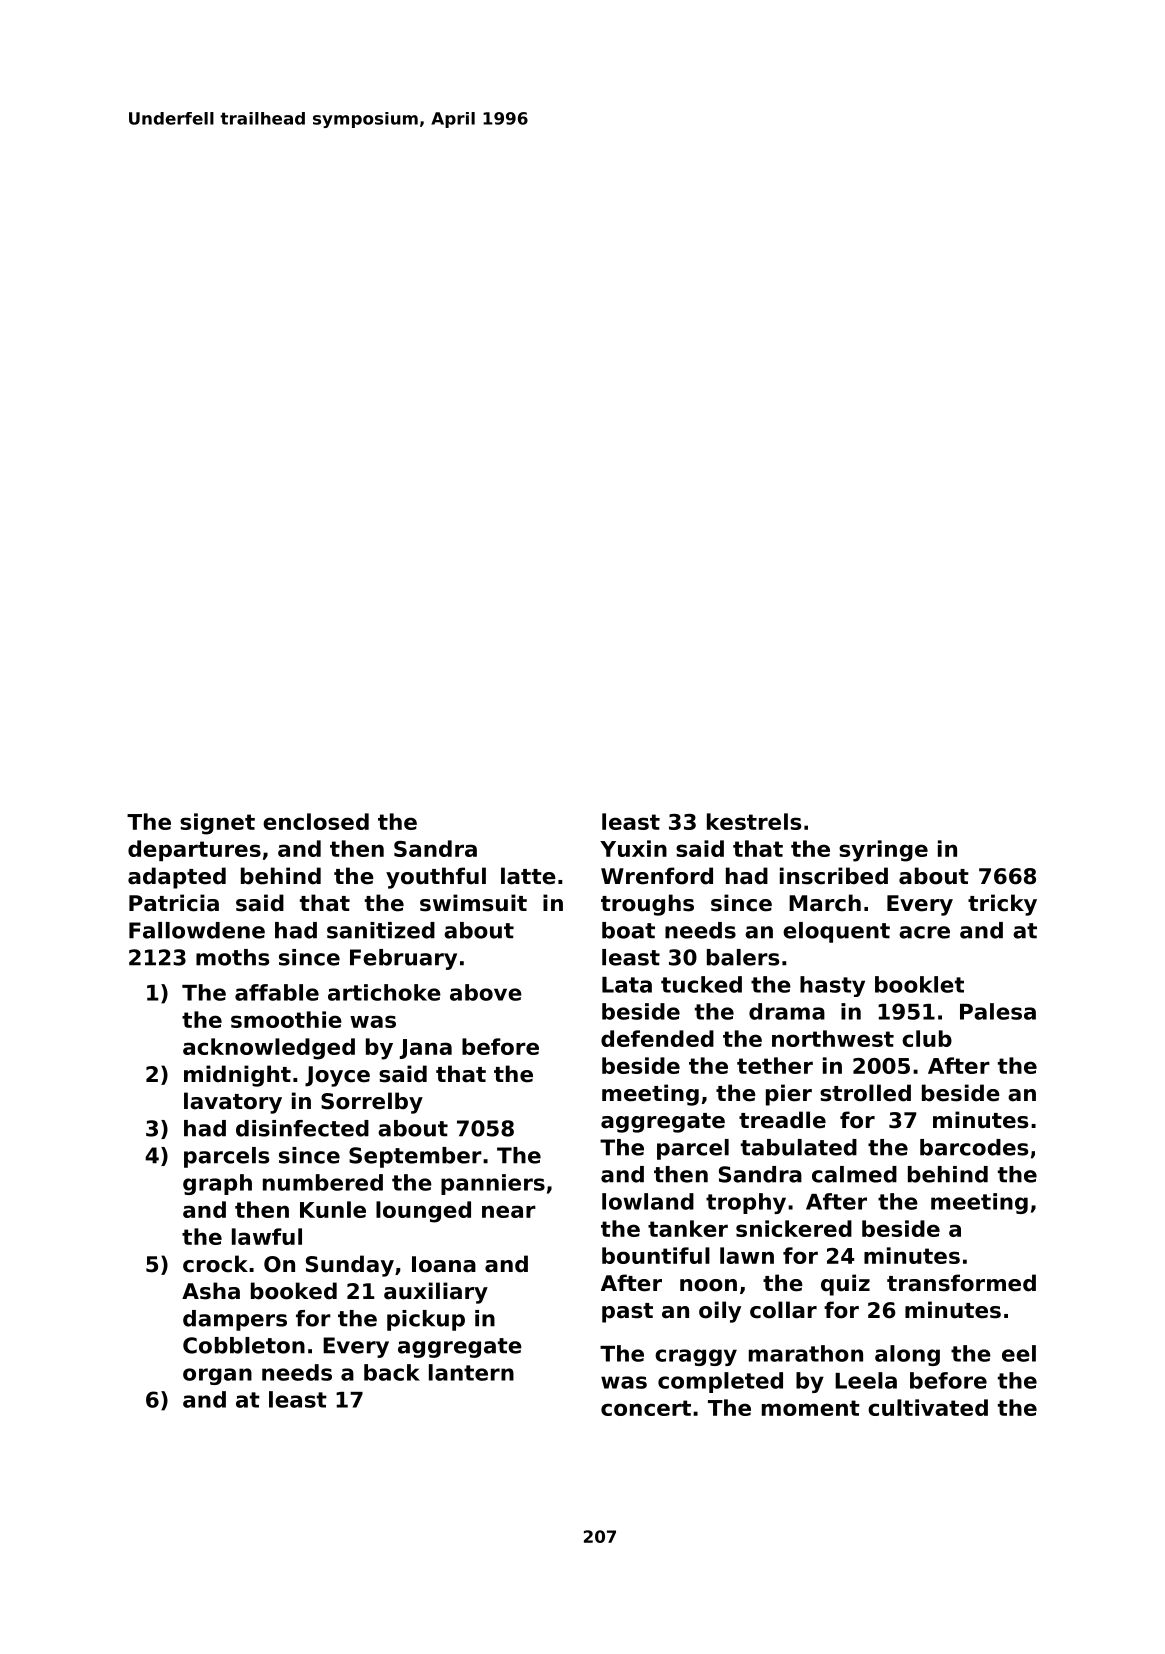 This document has width=1165, height=1654. I want to click on midnight, so click(237, 1076).
